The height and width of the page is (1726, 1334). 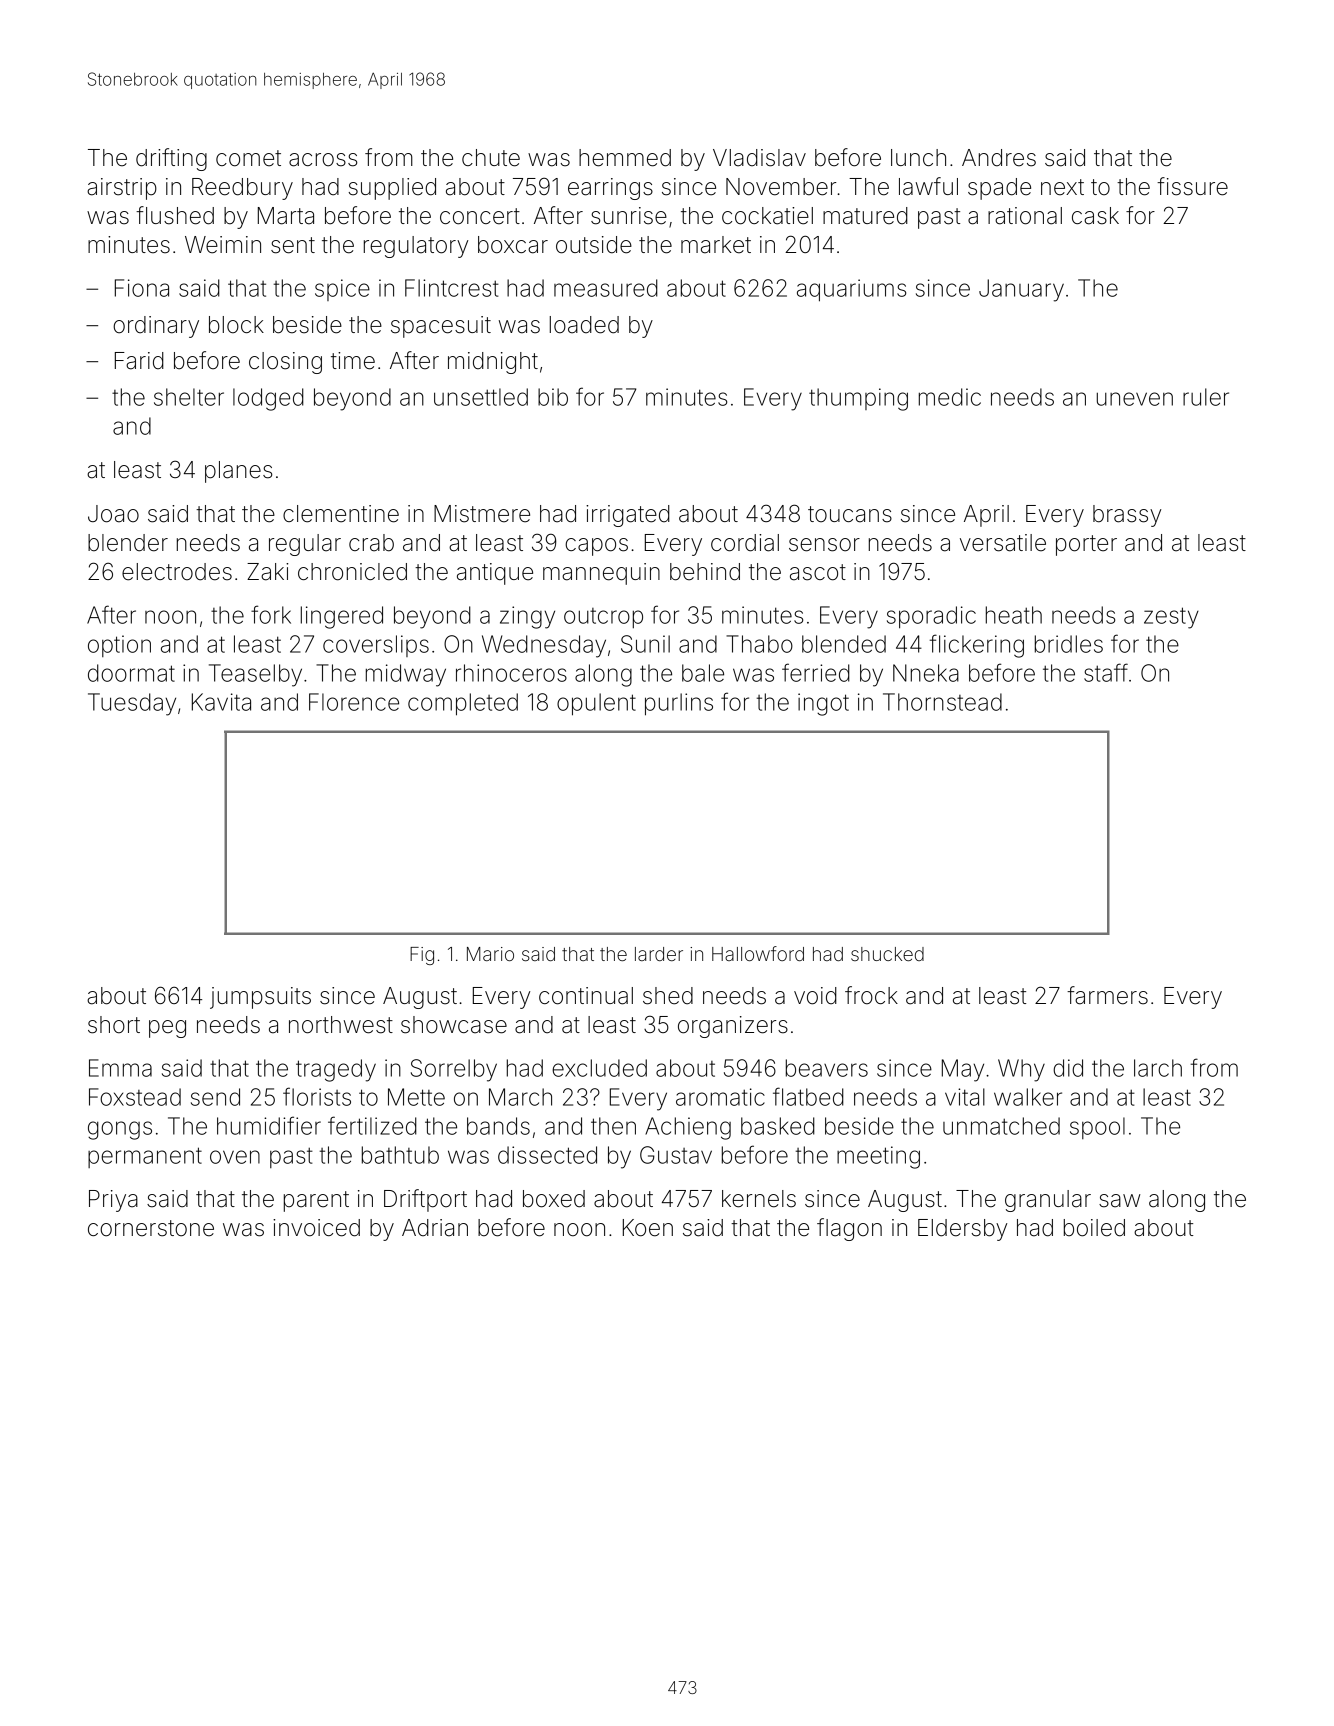 I want to click on cornerstone, so click(x=151, y=1228).
